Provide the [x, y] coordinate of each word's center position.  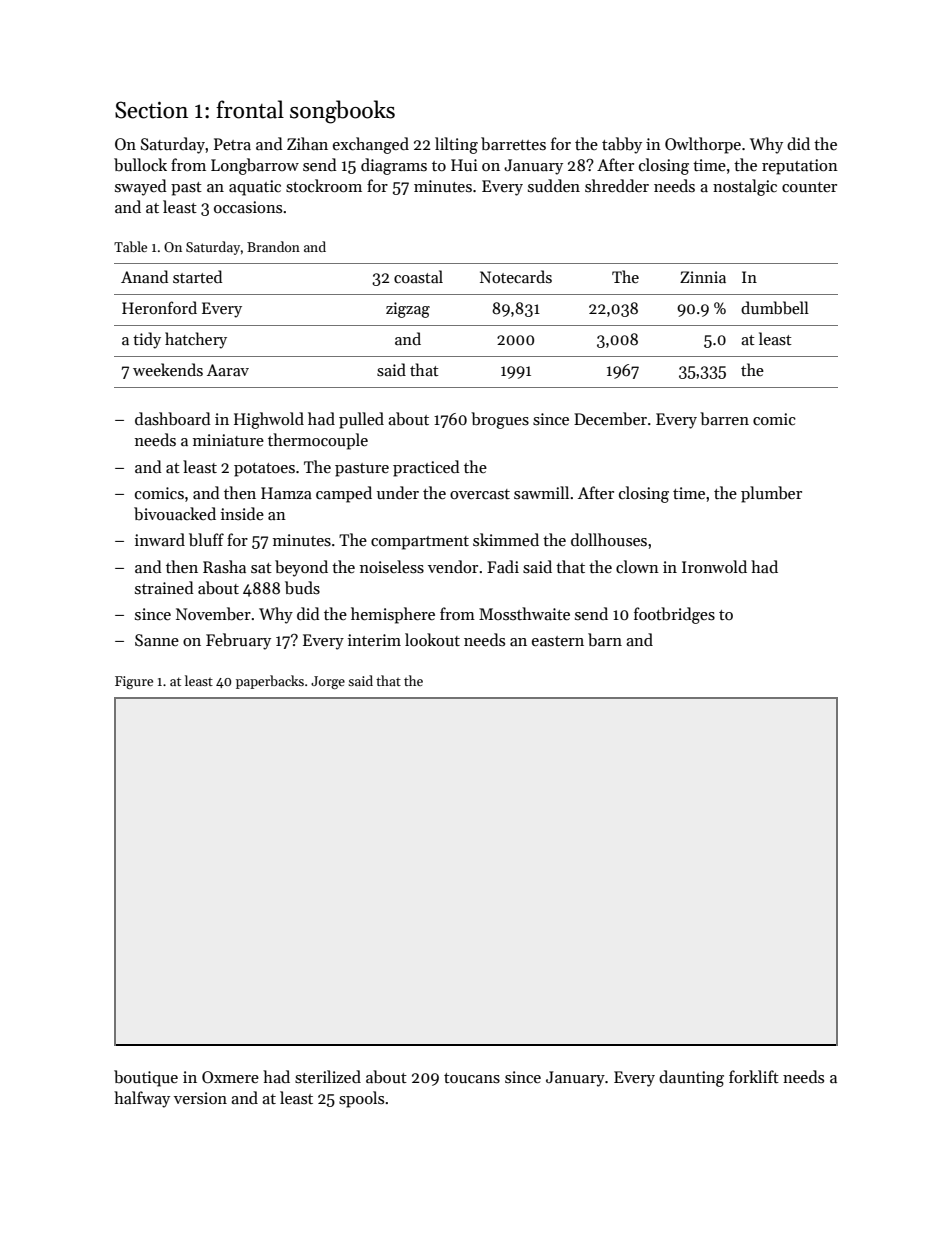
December [610, 418]
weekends [168, 369]
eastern [558, 641]
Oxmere [230, 1077]
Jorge [328, 682]
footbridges [674, 615]
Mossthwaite [524, 613]
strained [164, 587]
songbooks [342, 112]
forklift [754, 1076]
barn [605, 639]
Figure [134, 682]
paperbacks [270, 682]
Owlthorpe [703, 145]
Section [151, 110]
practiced [426, 468]
